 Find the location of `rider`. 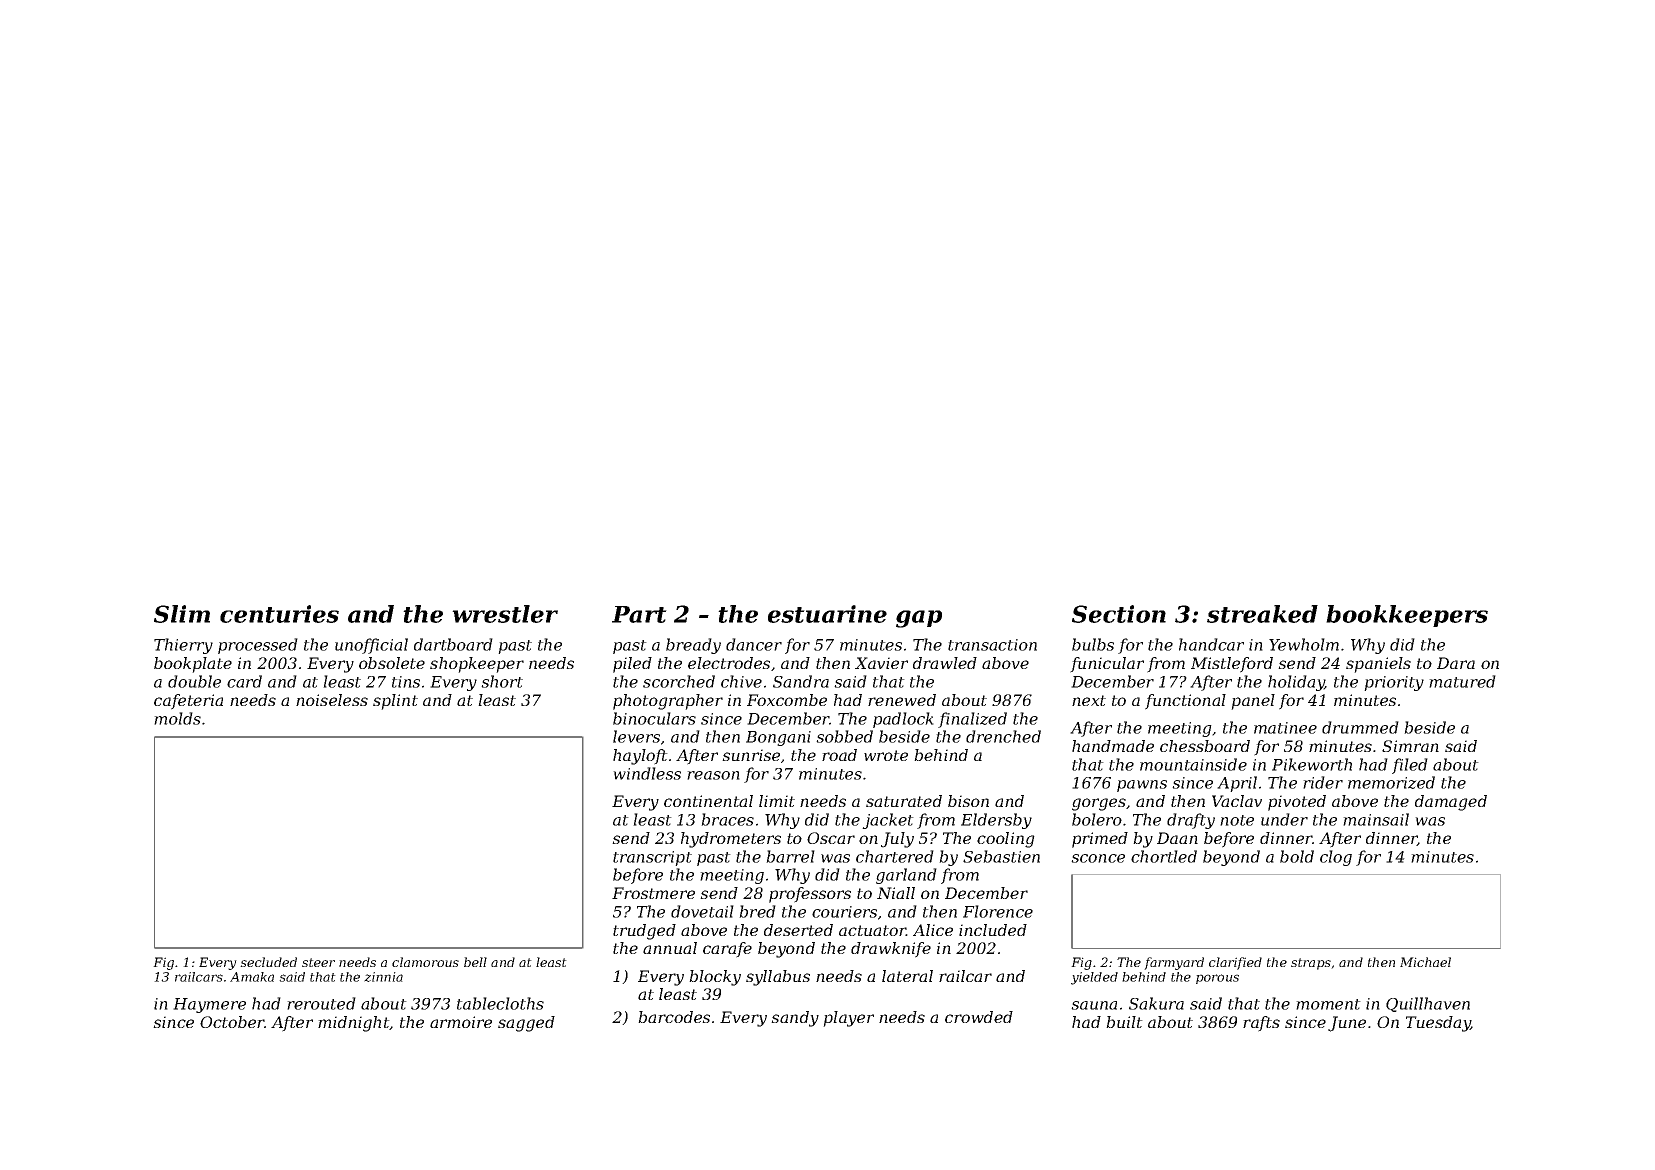

rider is located at coordinates (1323, 782).
